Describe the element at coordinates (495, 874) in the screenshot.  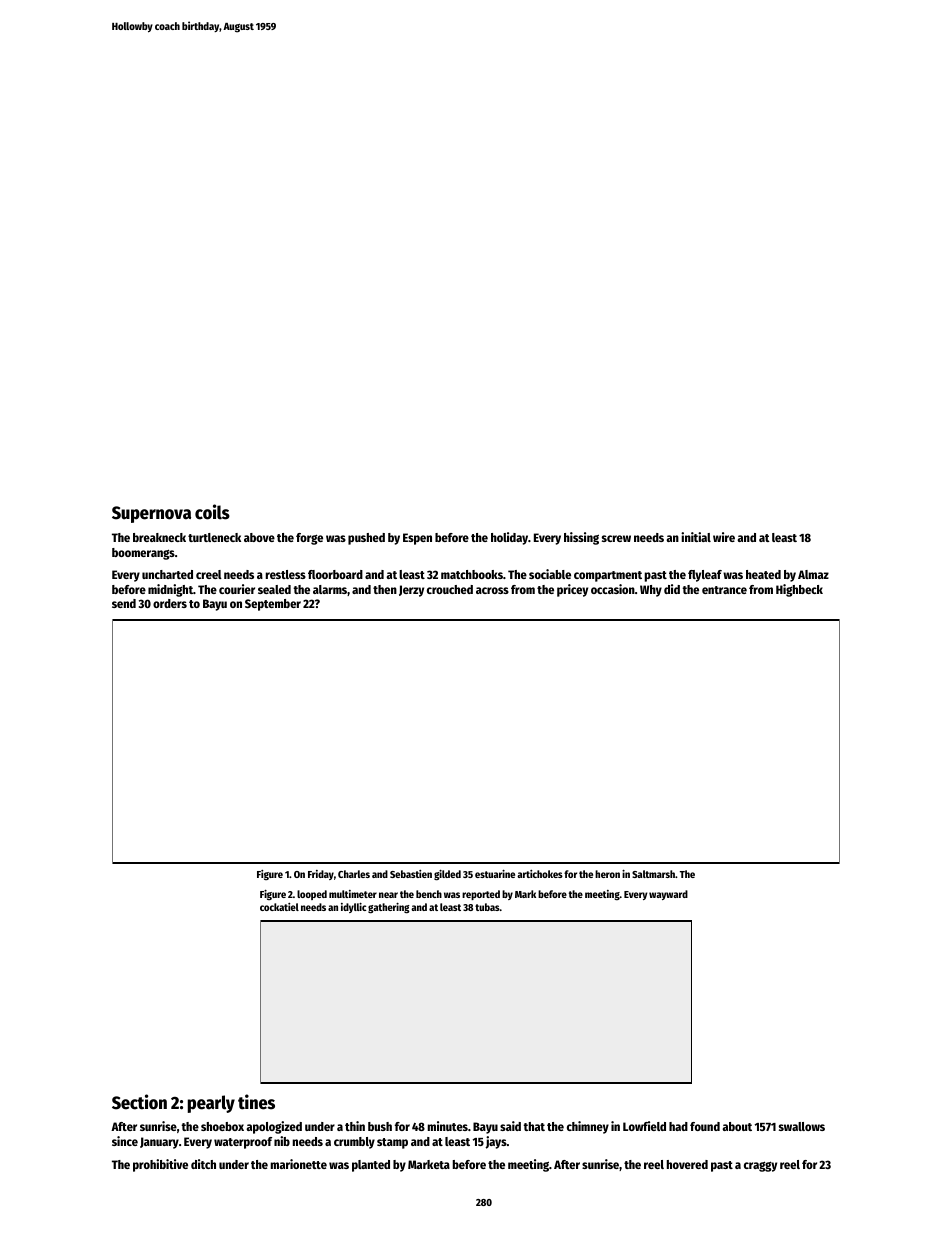
I see `estuarine` at that location.
